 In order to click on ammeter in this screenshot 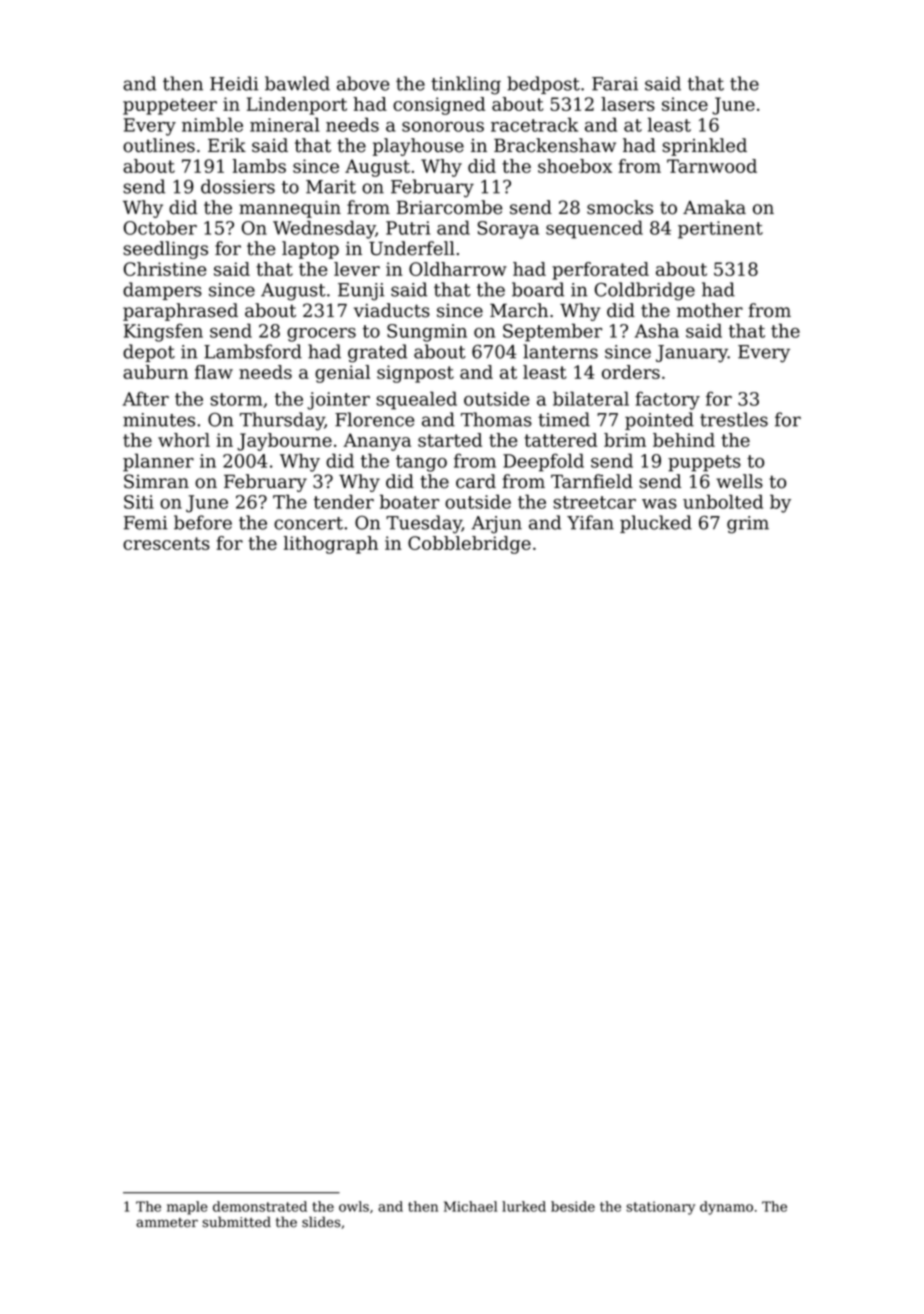, I will do `click(167, 1223)`.
